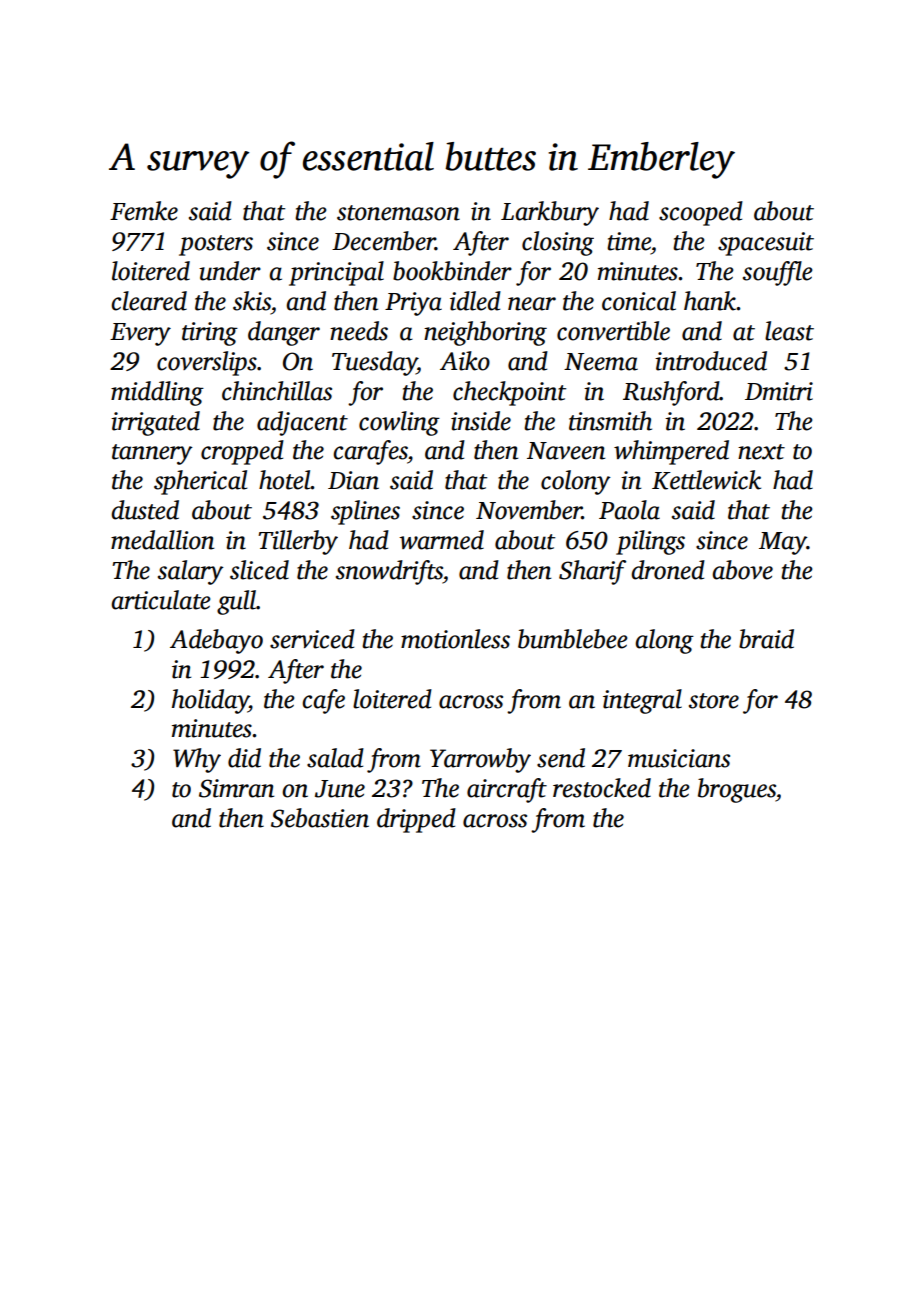 The width and height of the document is (924, 1311). What do you see at coordinates (529, 510) in the document?
I see `November` at bounding box center [529, 510].
